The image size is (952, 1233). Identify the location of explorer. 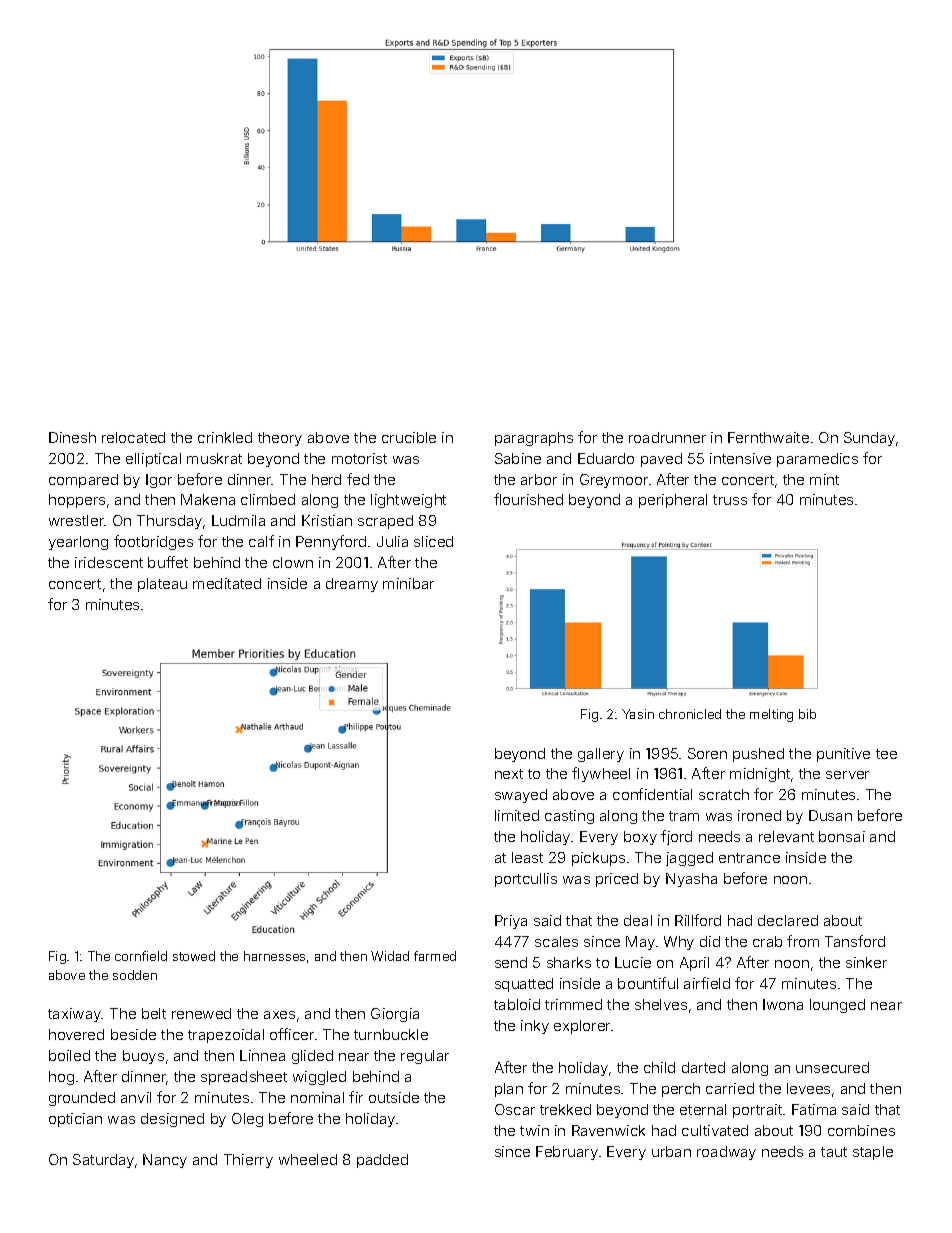
(582, 1027).
